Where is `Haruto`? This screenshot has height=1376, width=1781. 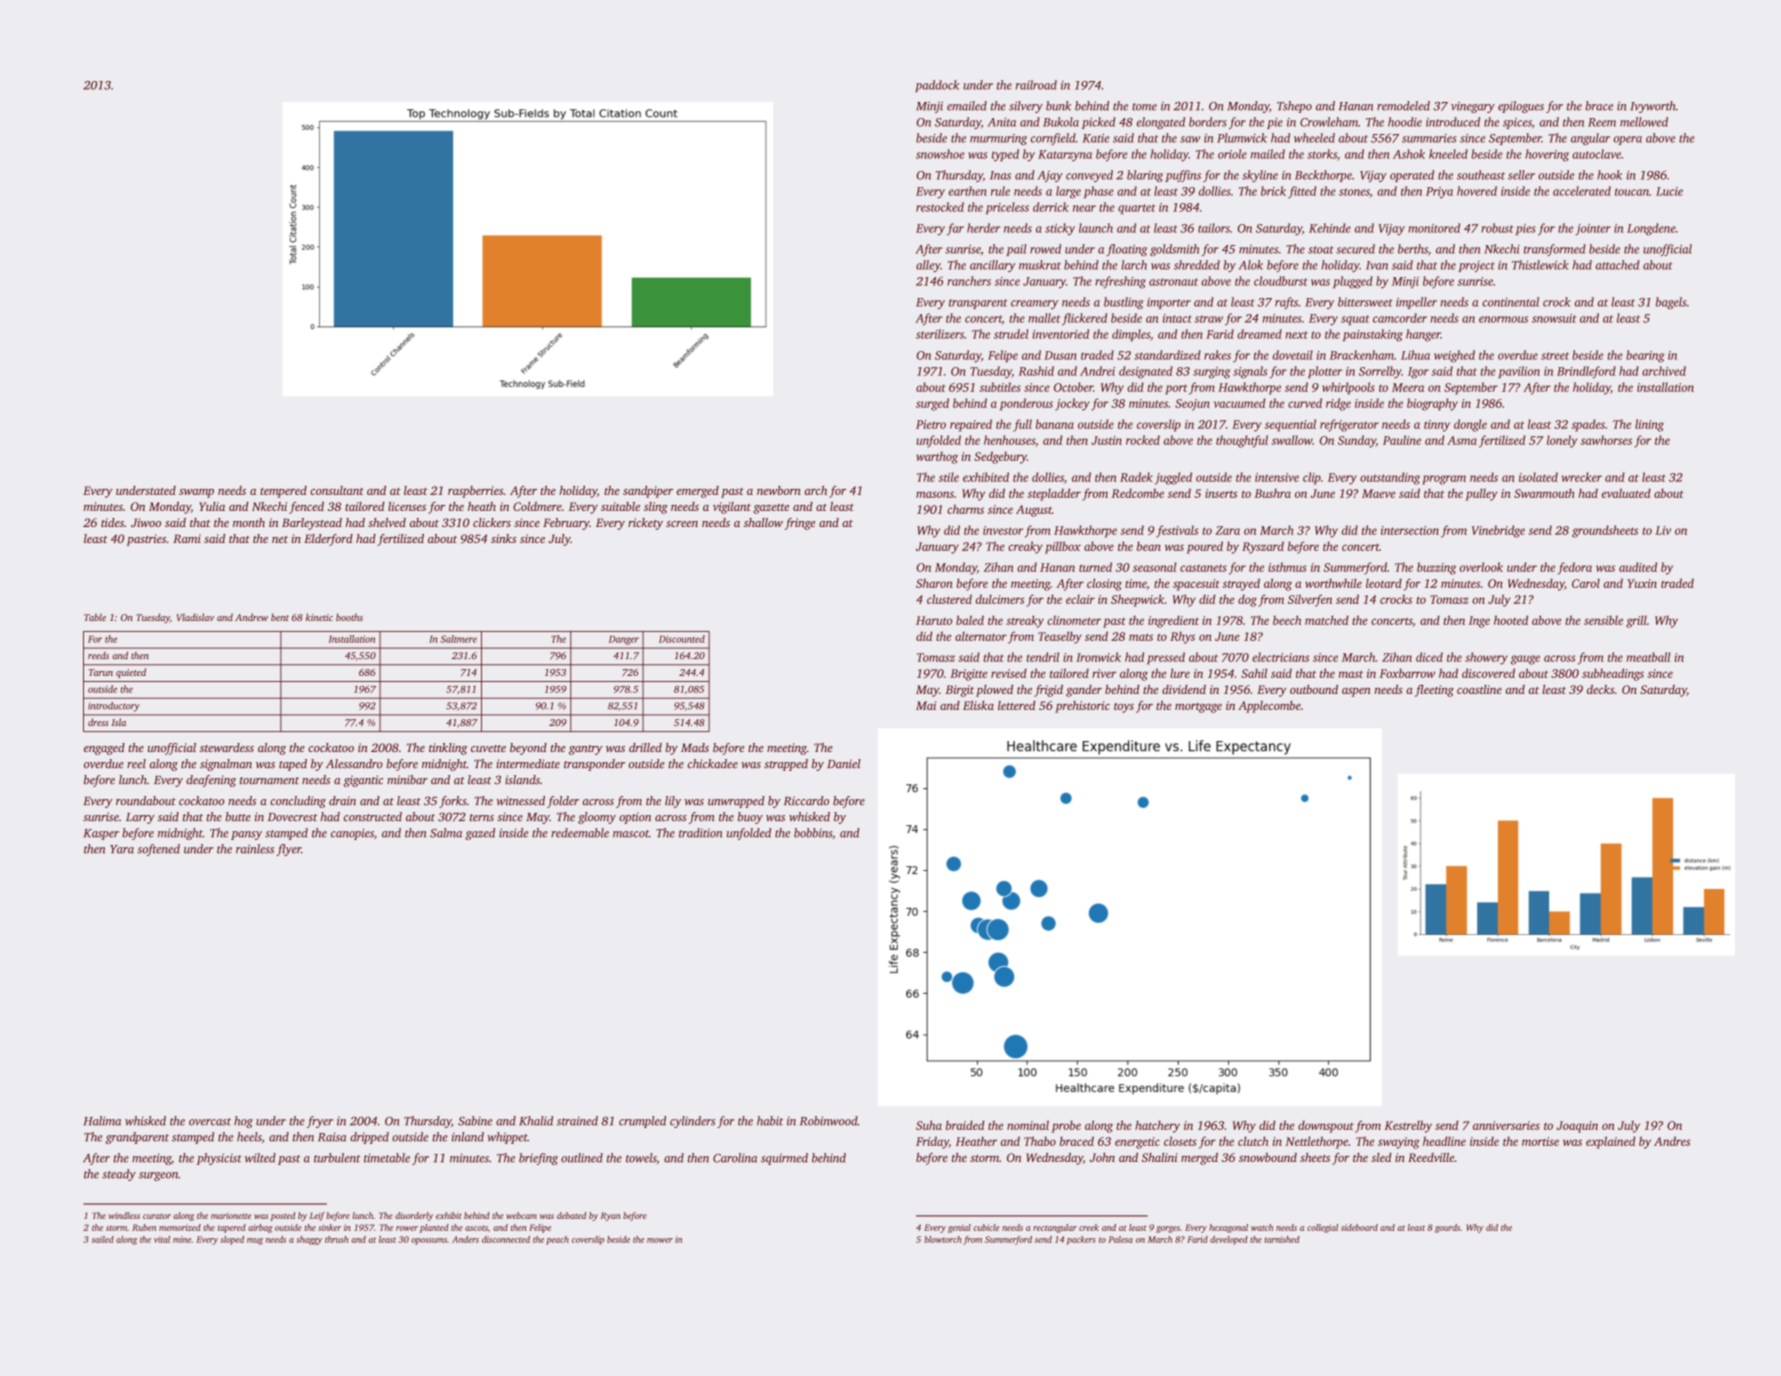 Haruto is located at coordinates (934, 620).
